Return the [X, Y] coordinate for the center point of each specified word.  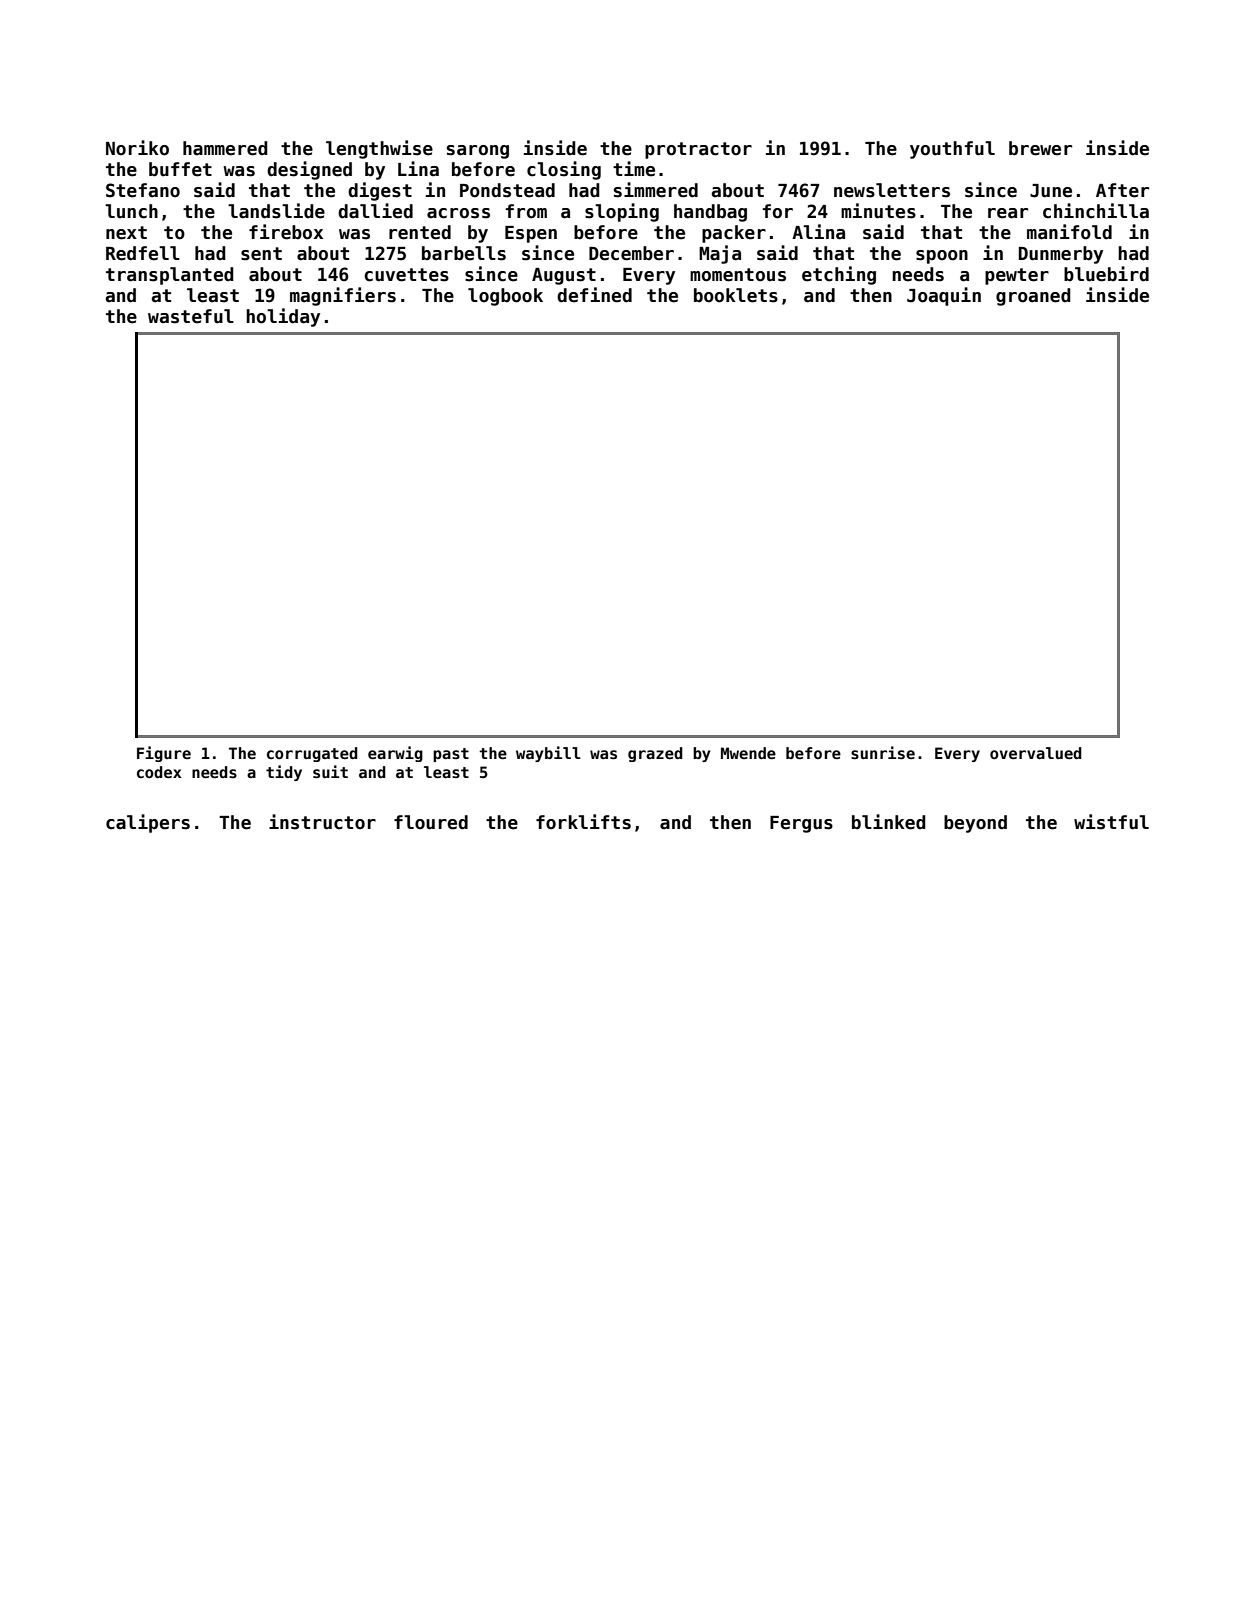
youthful [952, 150]
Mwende [748, 753]
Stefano [143, 190]
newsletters [892, 190]
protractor [698, 150]
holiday [283, 317]
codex [159, 772]
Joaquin [944, 296]
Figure [164, 754]
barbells [464, 253]
